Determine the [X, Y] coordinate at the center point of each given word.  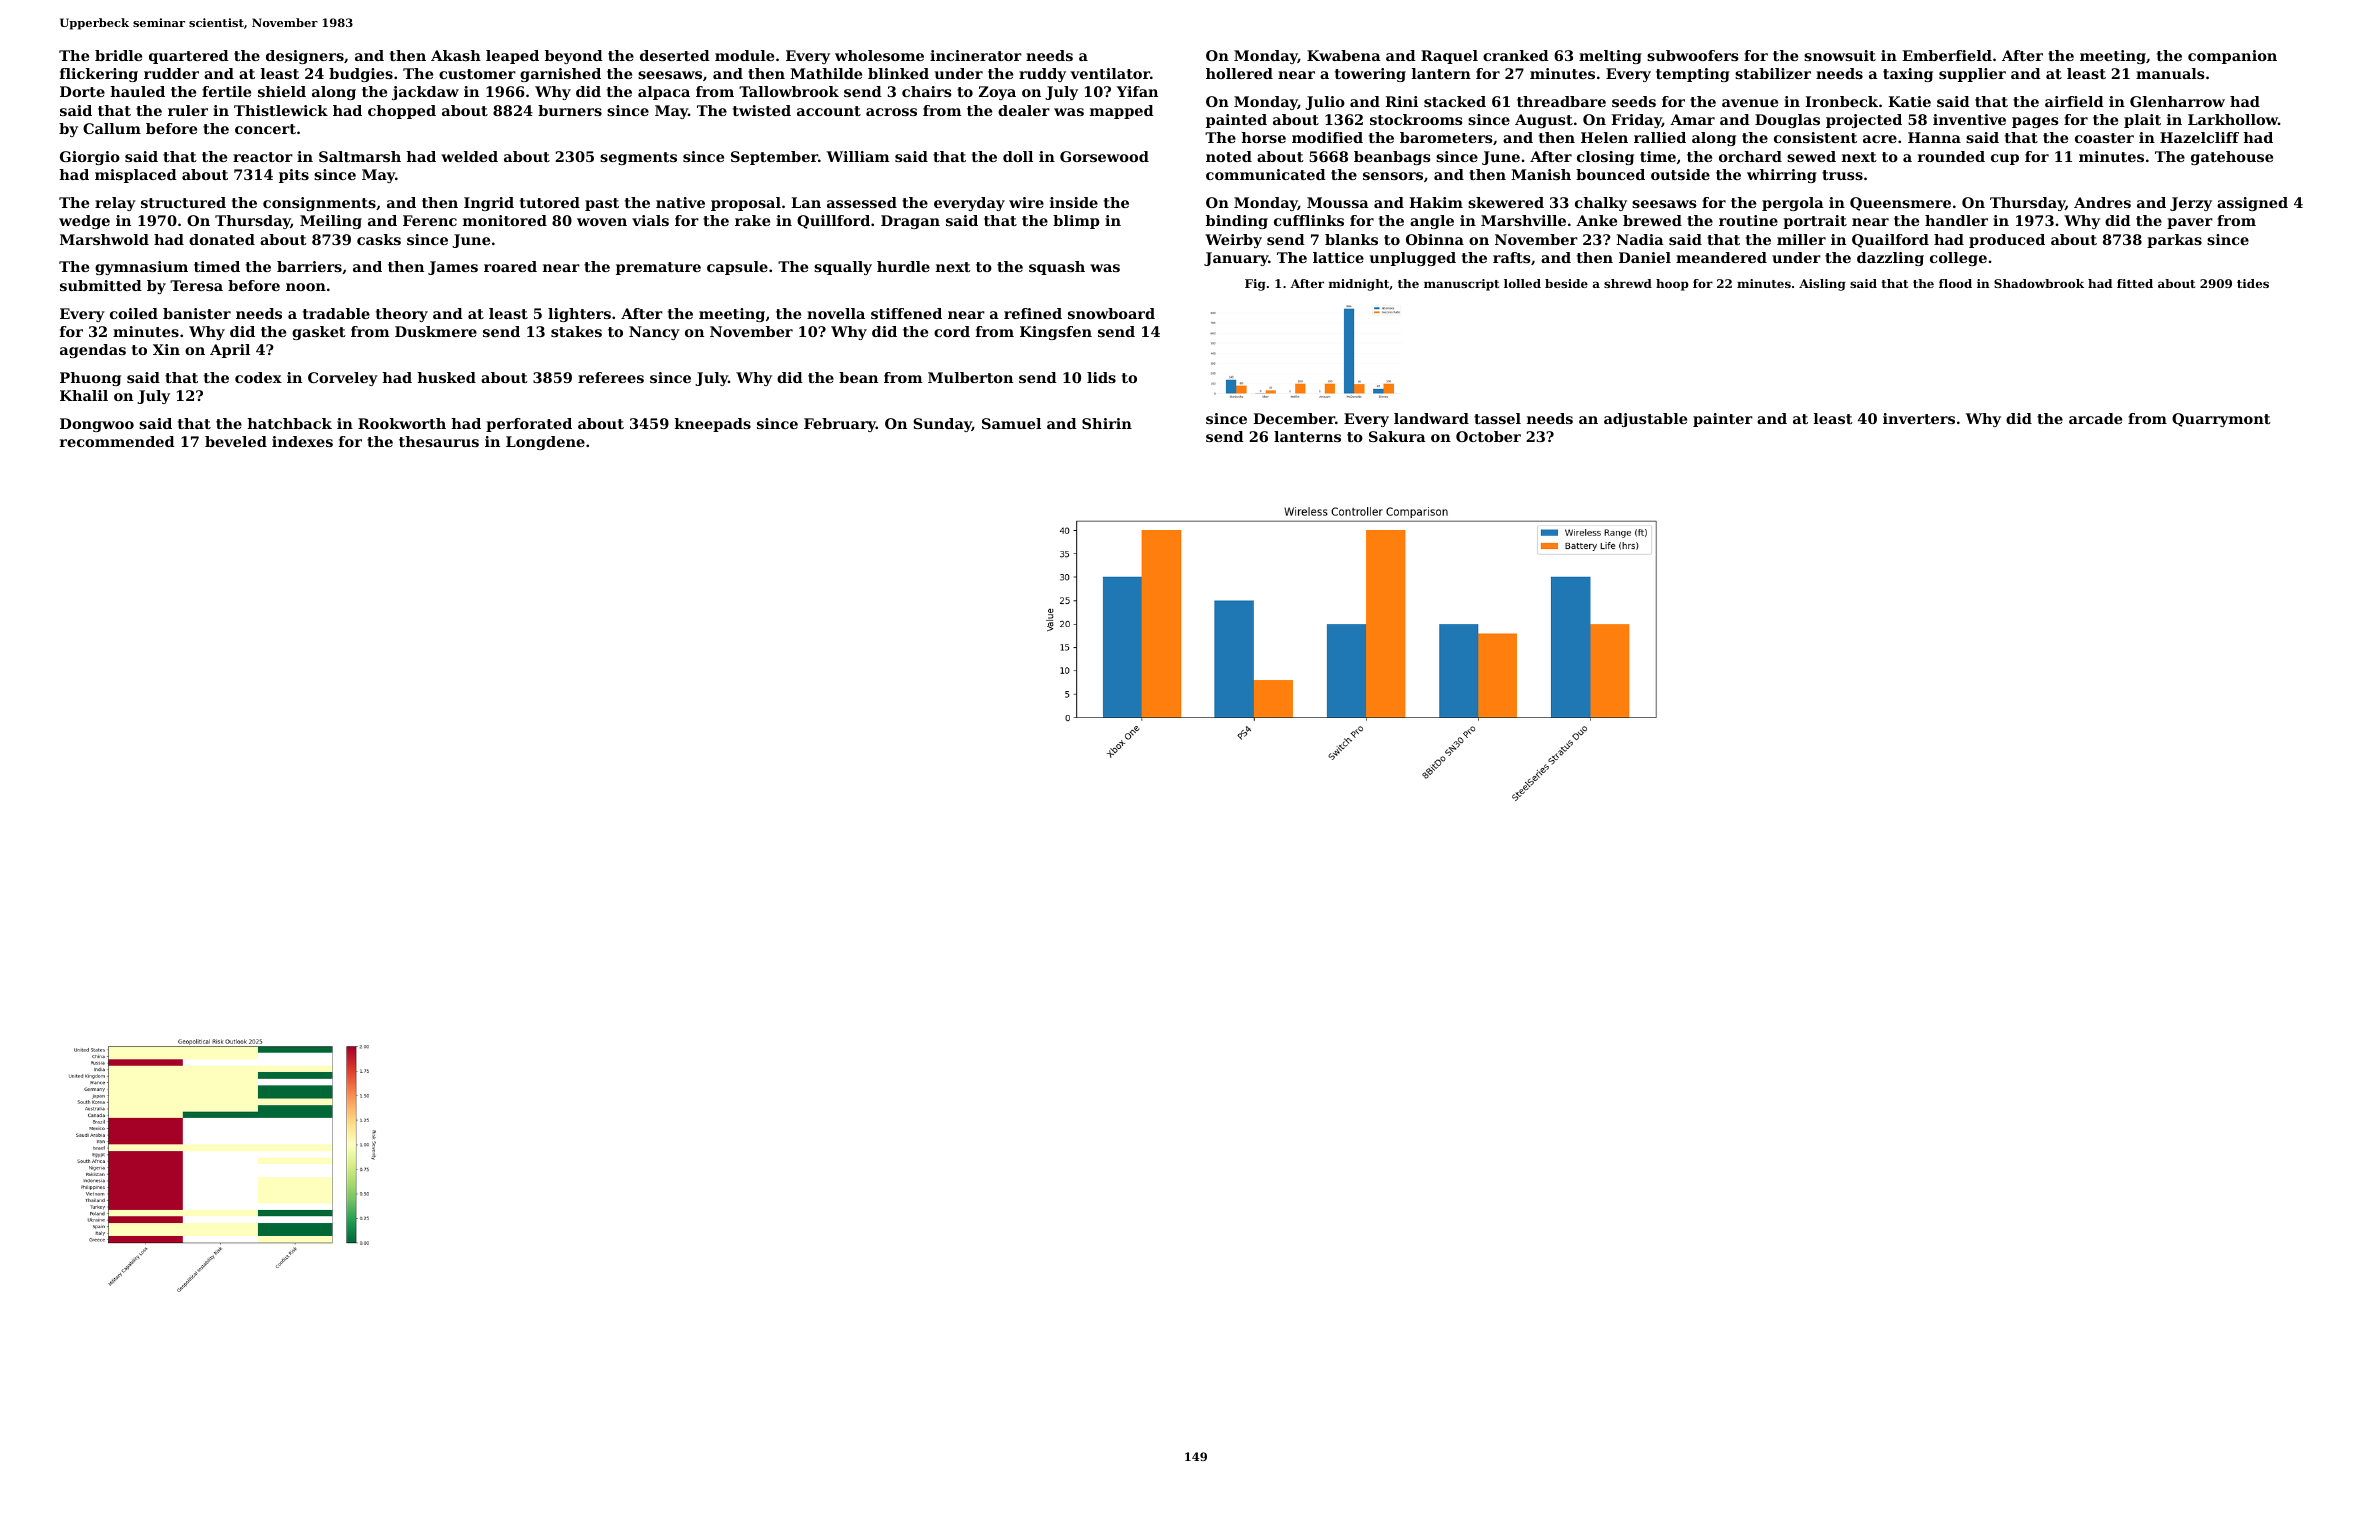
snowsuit [1840, 55]
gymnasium [141, 268]
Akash [456, 55]
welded [469, 156]
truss [1842, 175]
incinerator [976, 55]
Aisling [1822, 285]
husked [447, 377]
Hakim [1436, 202]
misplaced [136, 176]
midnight [1359, 285]
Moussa [1338, 202]
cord [952, 331]
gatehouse [2232, 158]
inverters [1919, 418]
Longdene [545, 443]
